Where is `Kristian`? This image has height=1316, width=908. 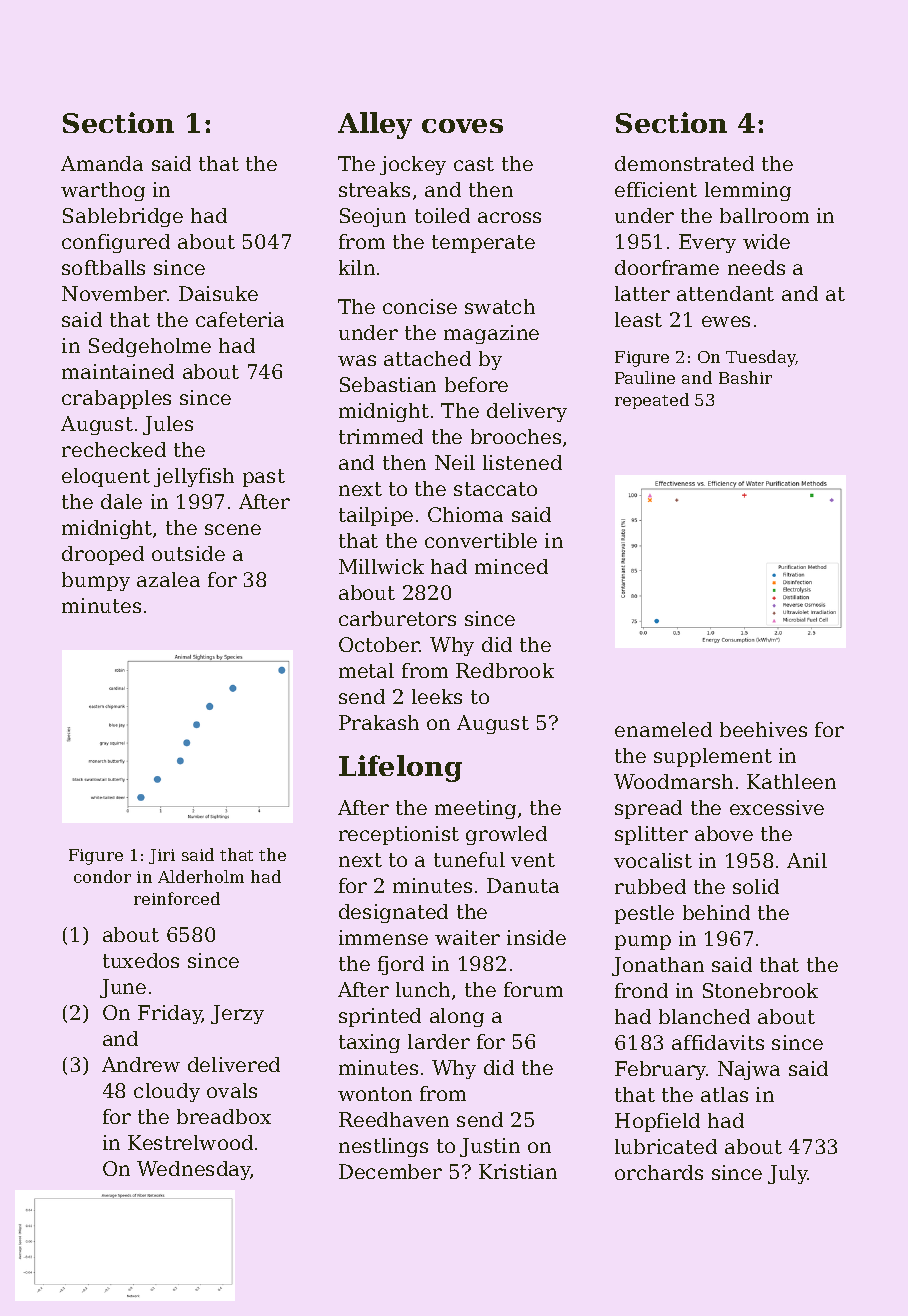
Kristian is located at coordinates (518, 1171).
